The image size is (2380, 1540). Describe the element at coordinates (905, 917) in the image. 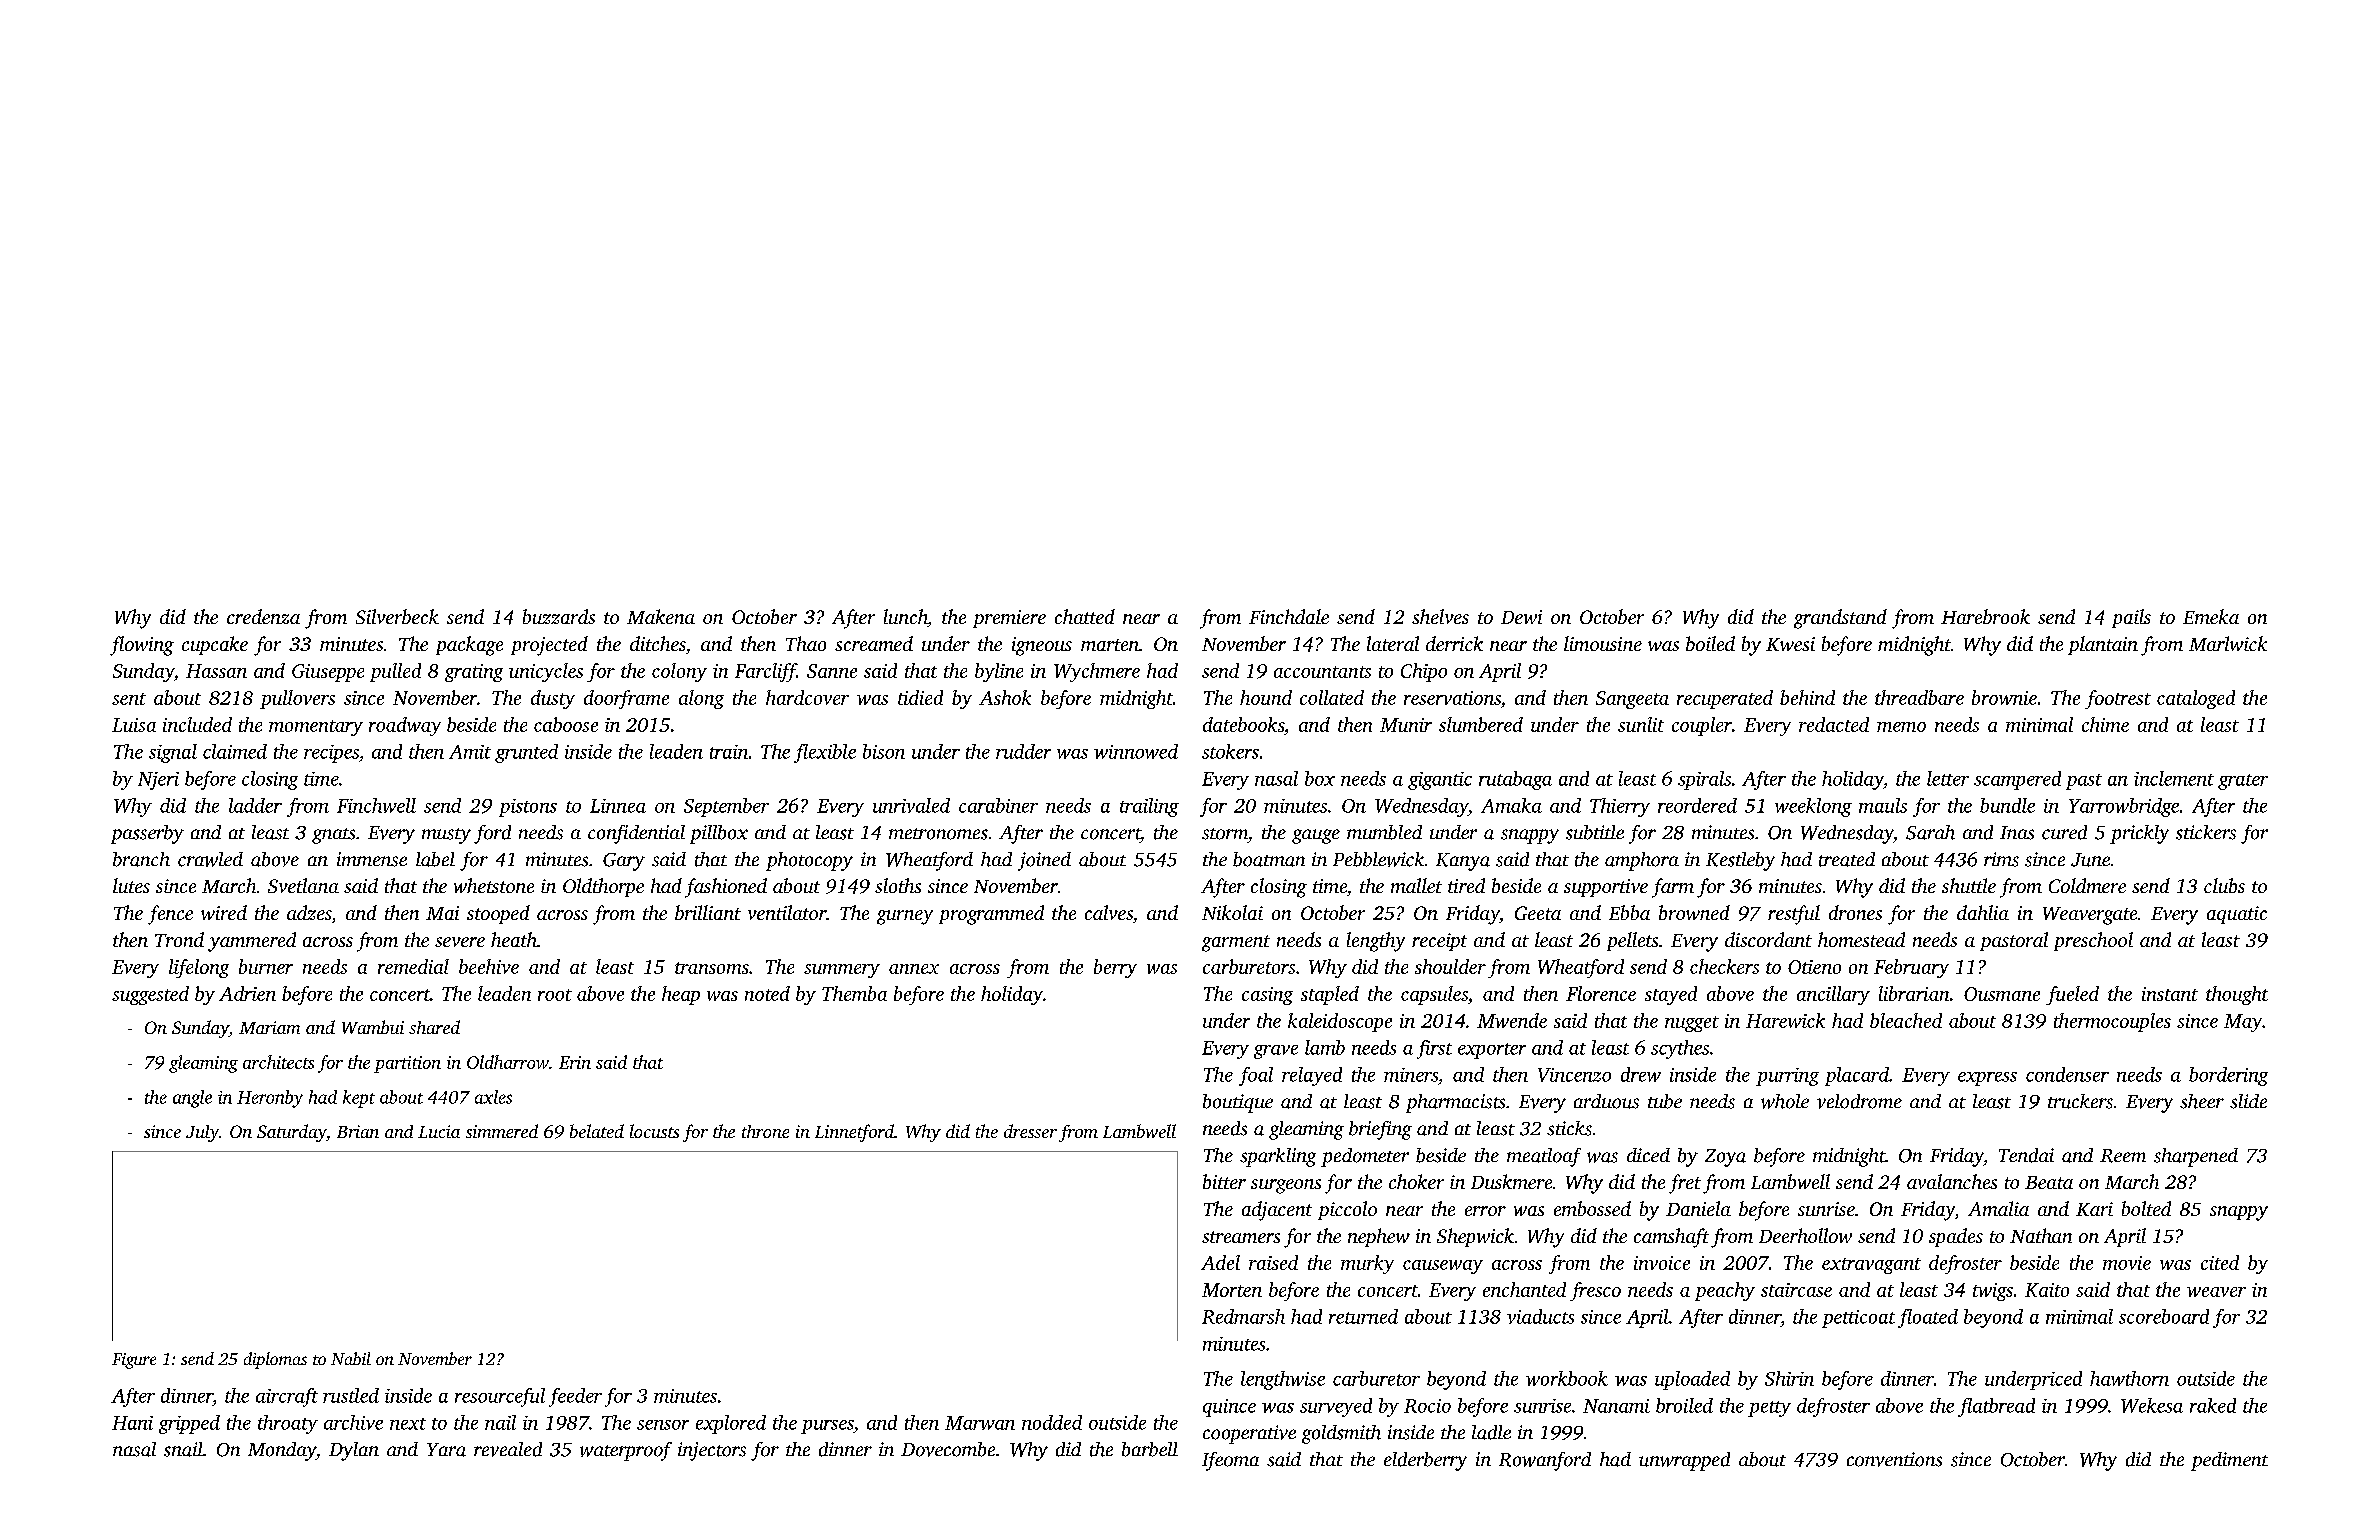

I see `gurney` at that location.
